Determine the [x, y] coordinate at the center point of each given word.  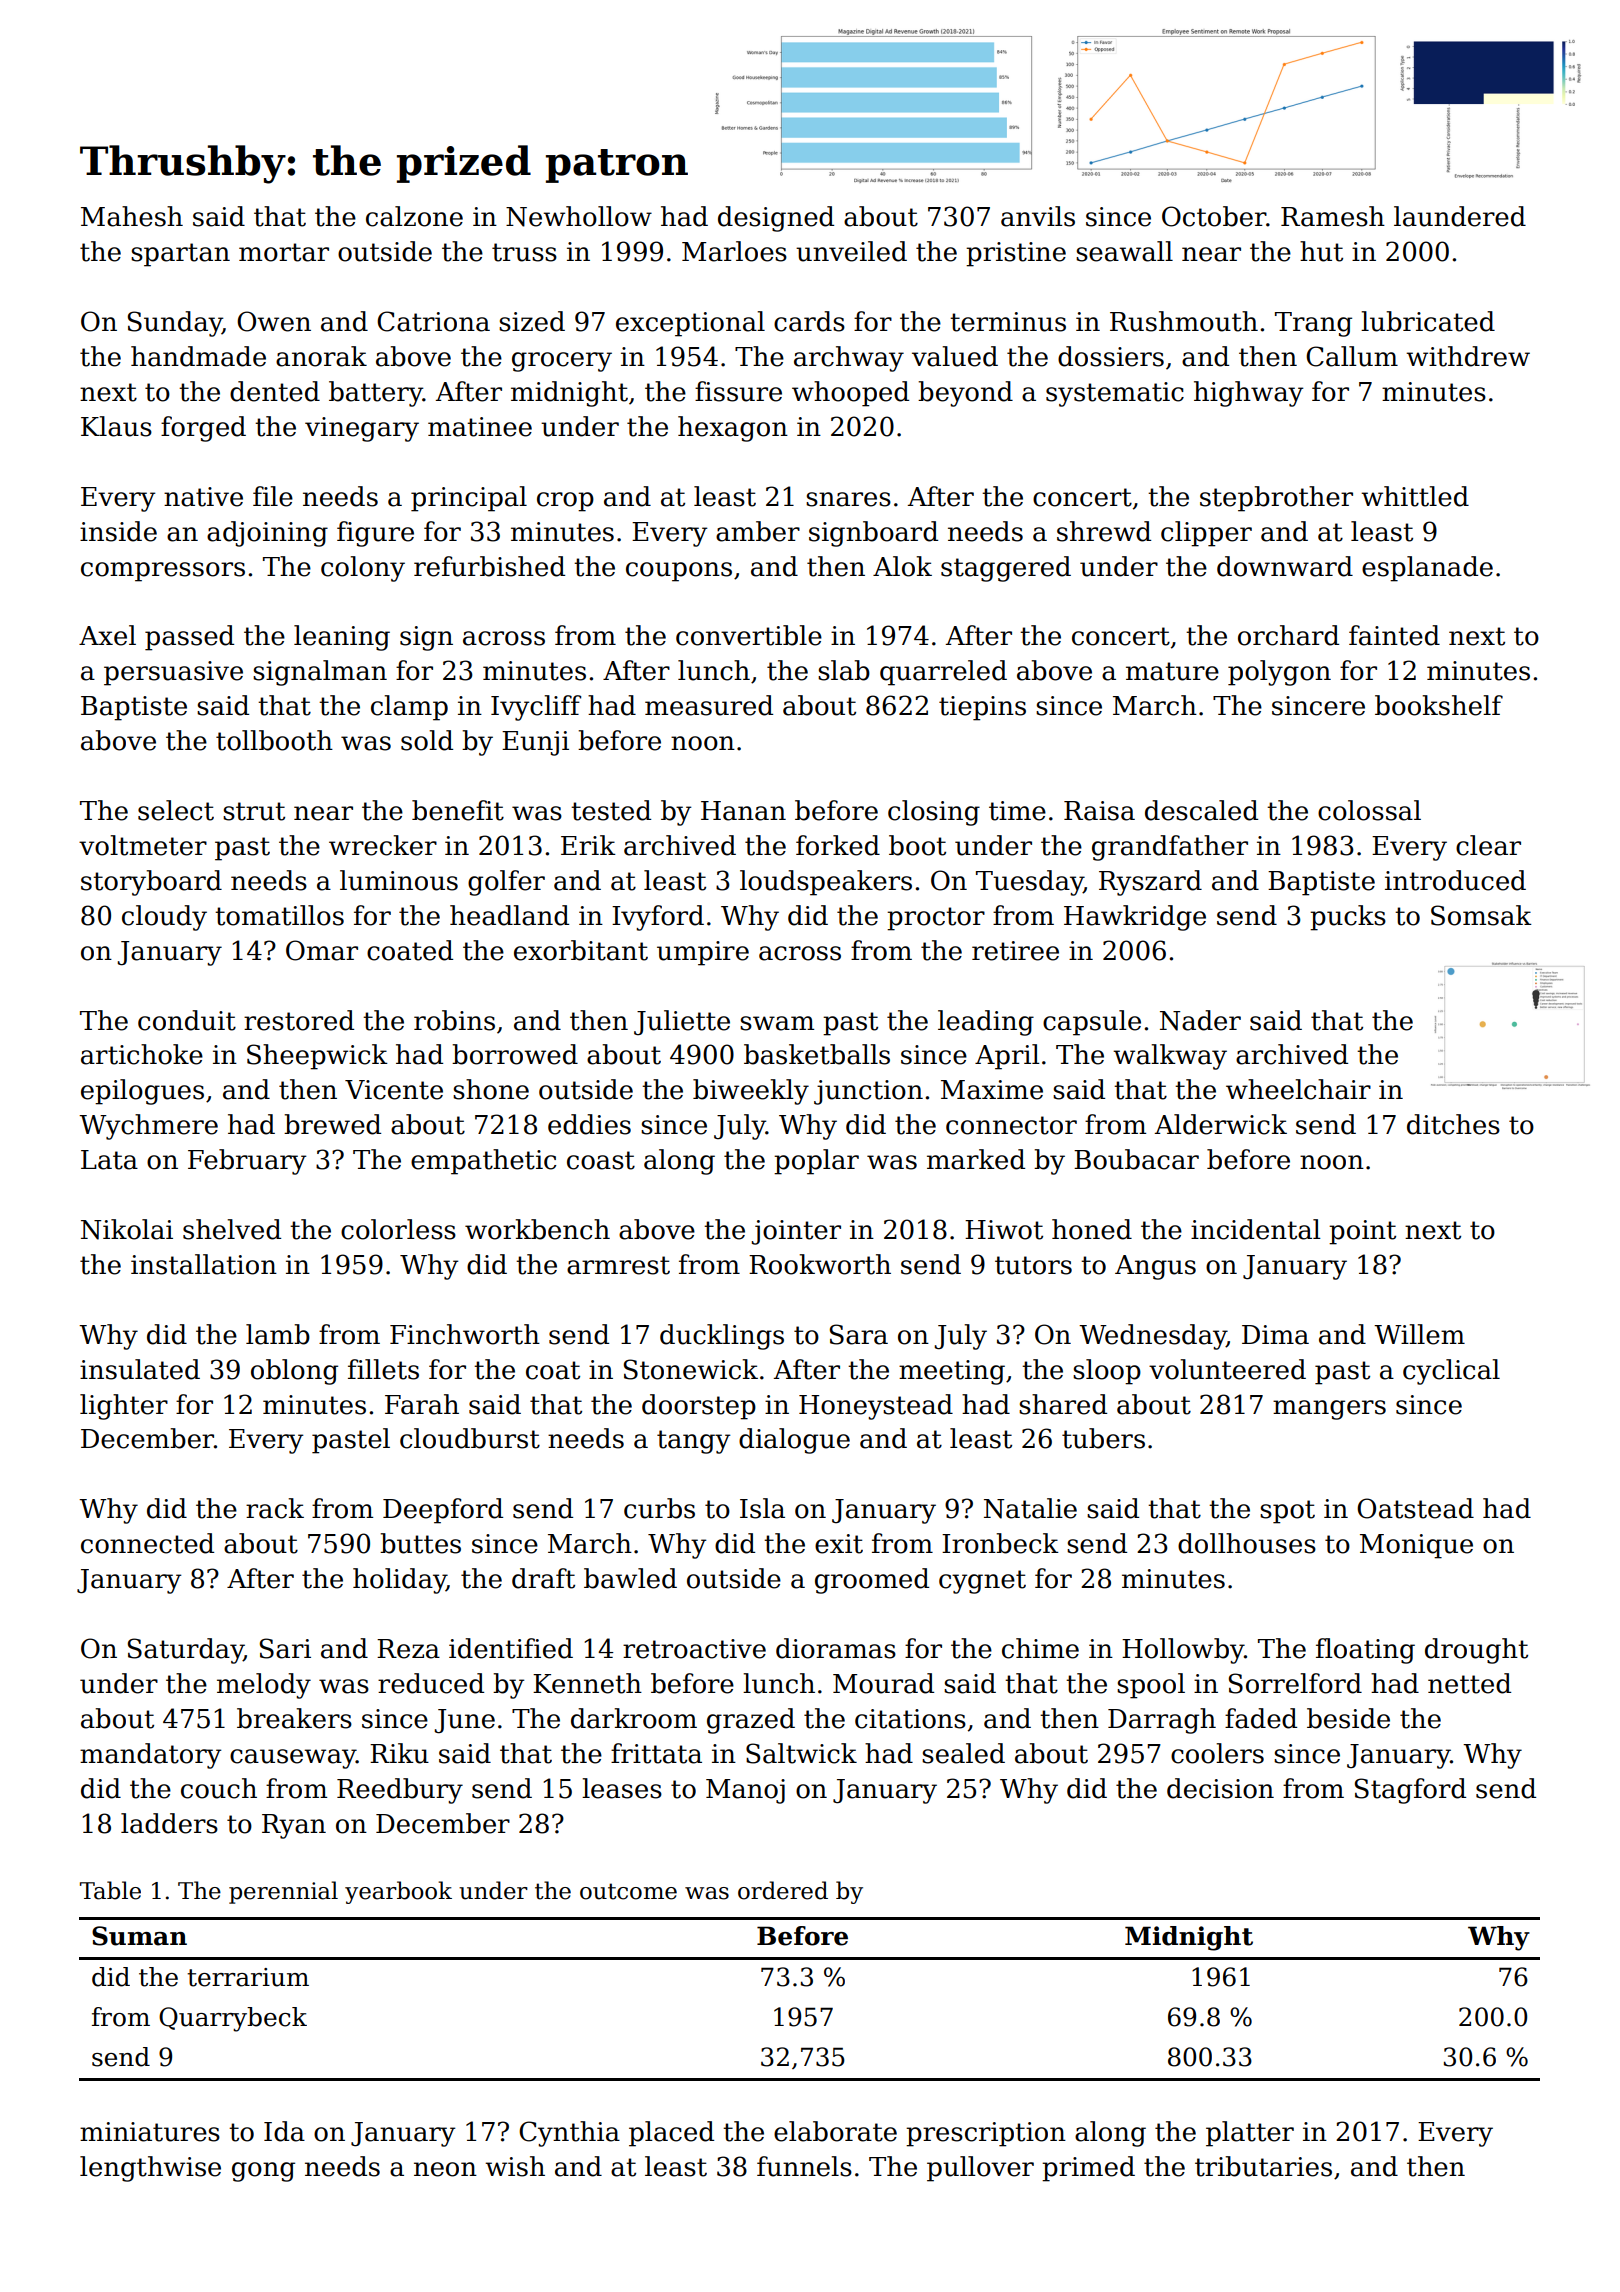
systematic [1115, 394]
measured [709, 705]
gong [263, 2172]
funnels [804, 2166]
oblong [294, 1372]
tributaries [1263, 2166]
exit [839, 1544]
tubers [1103, 1438]
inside [118, 531]
